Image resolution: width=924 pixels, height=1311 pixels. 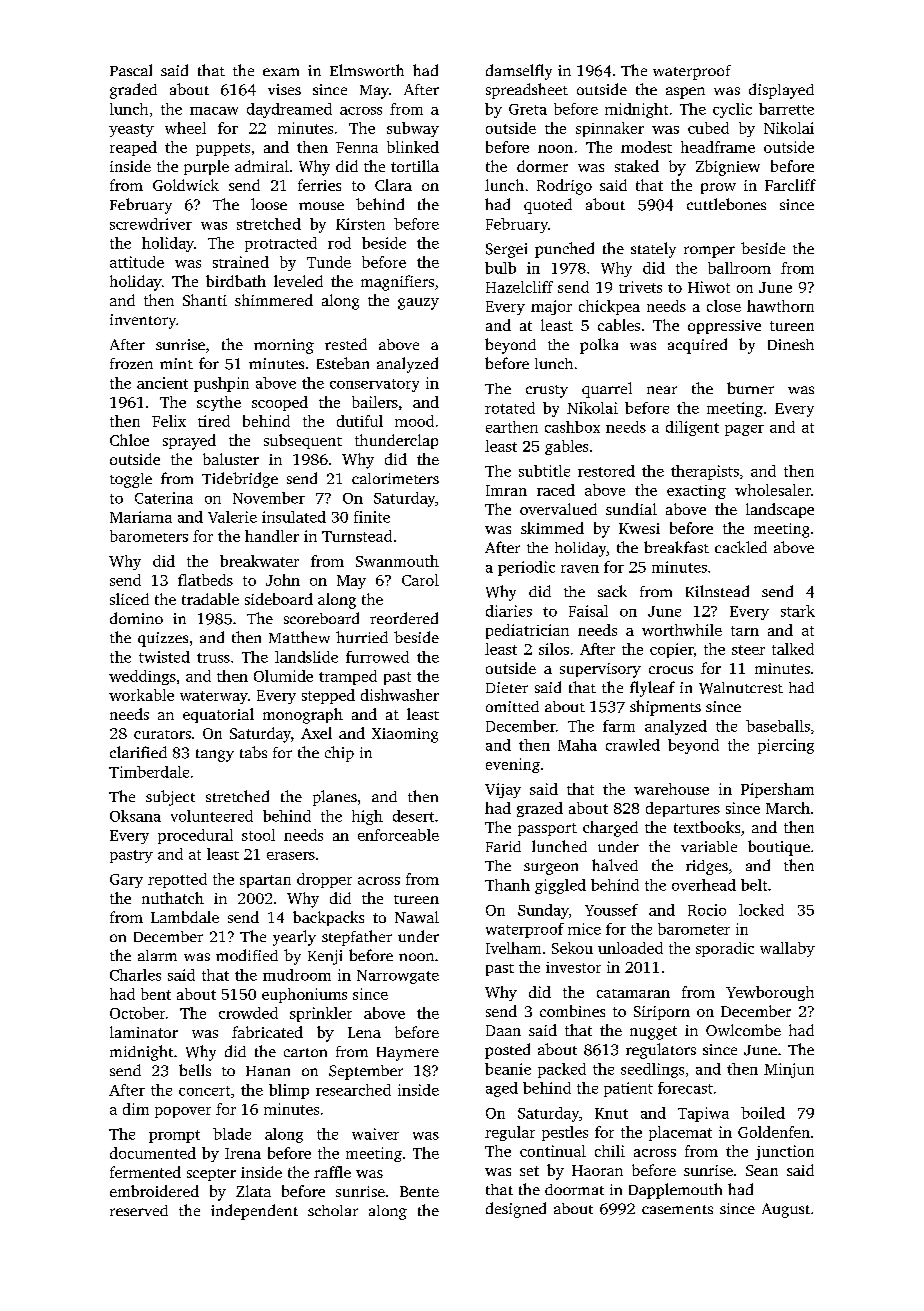 I want to click on diaries, so click(x=509, y=611).
